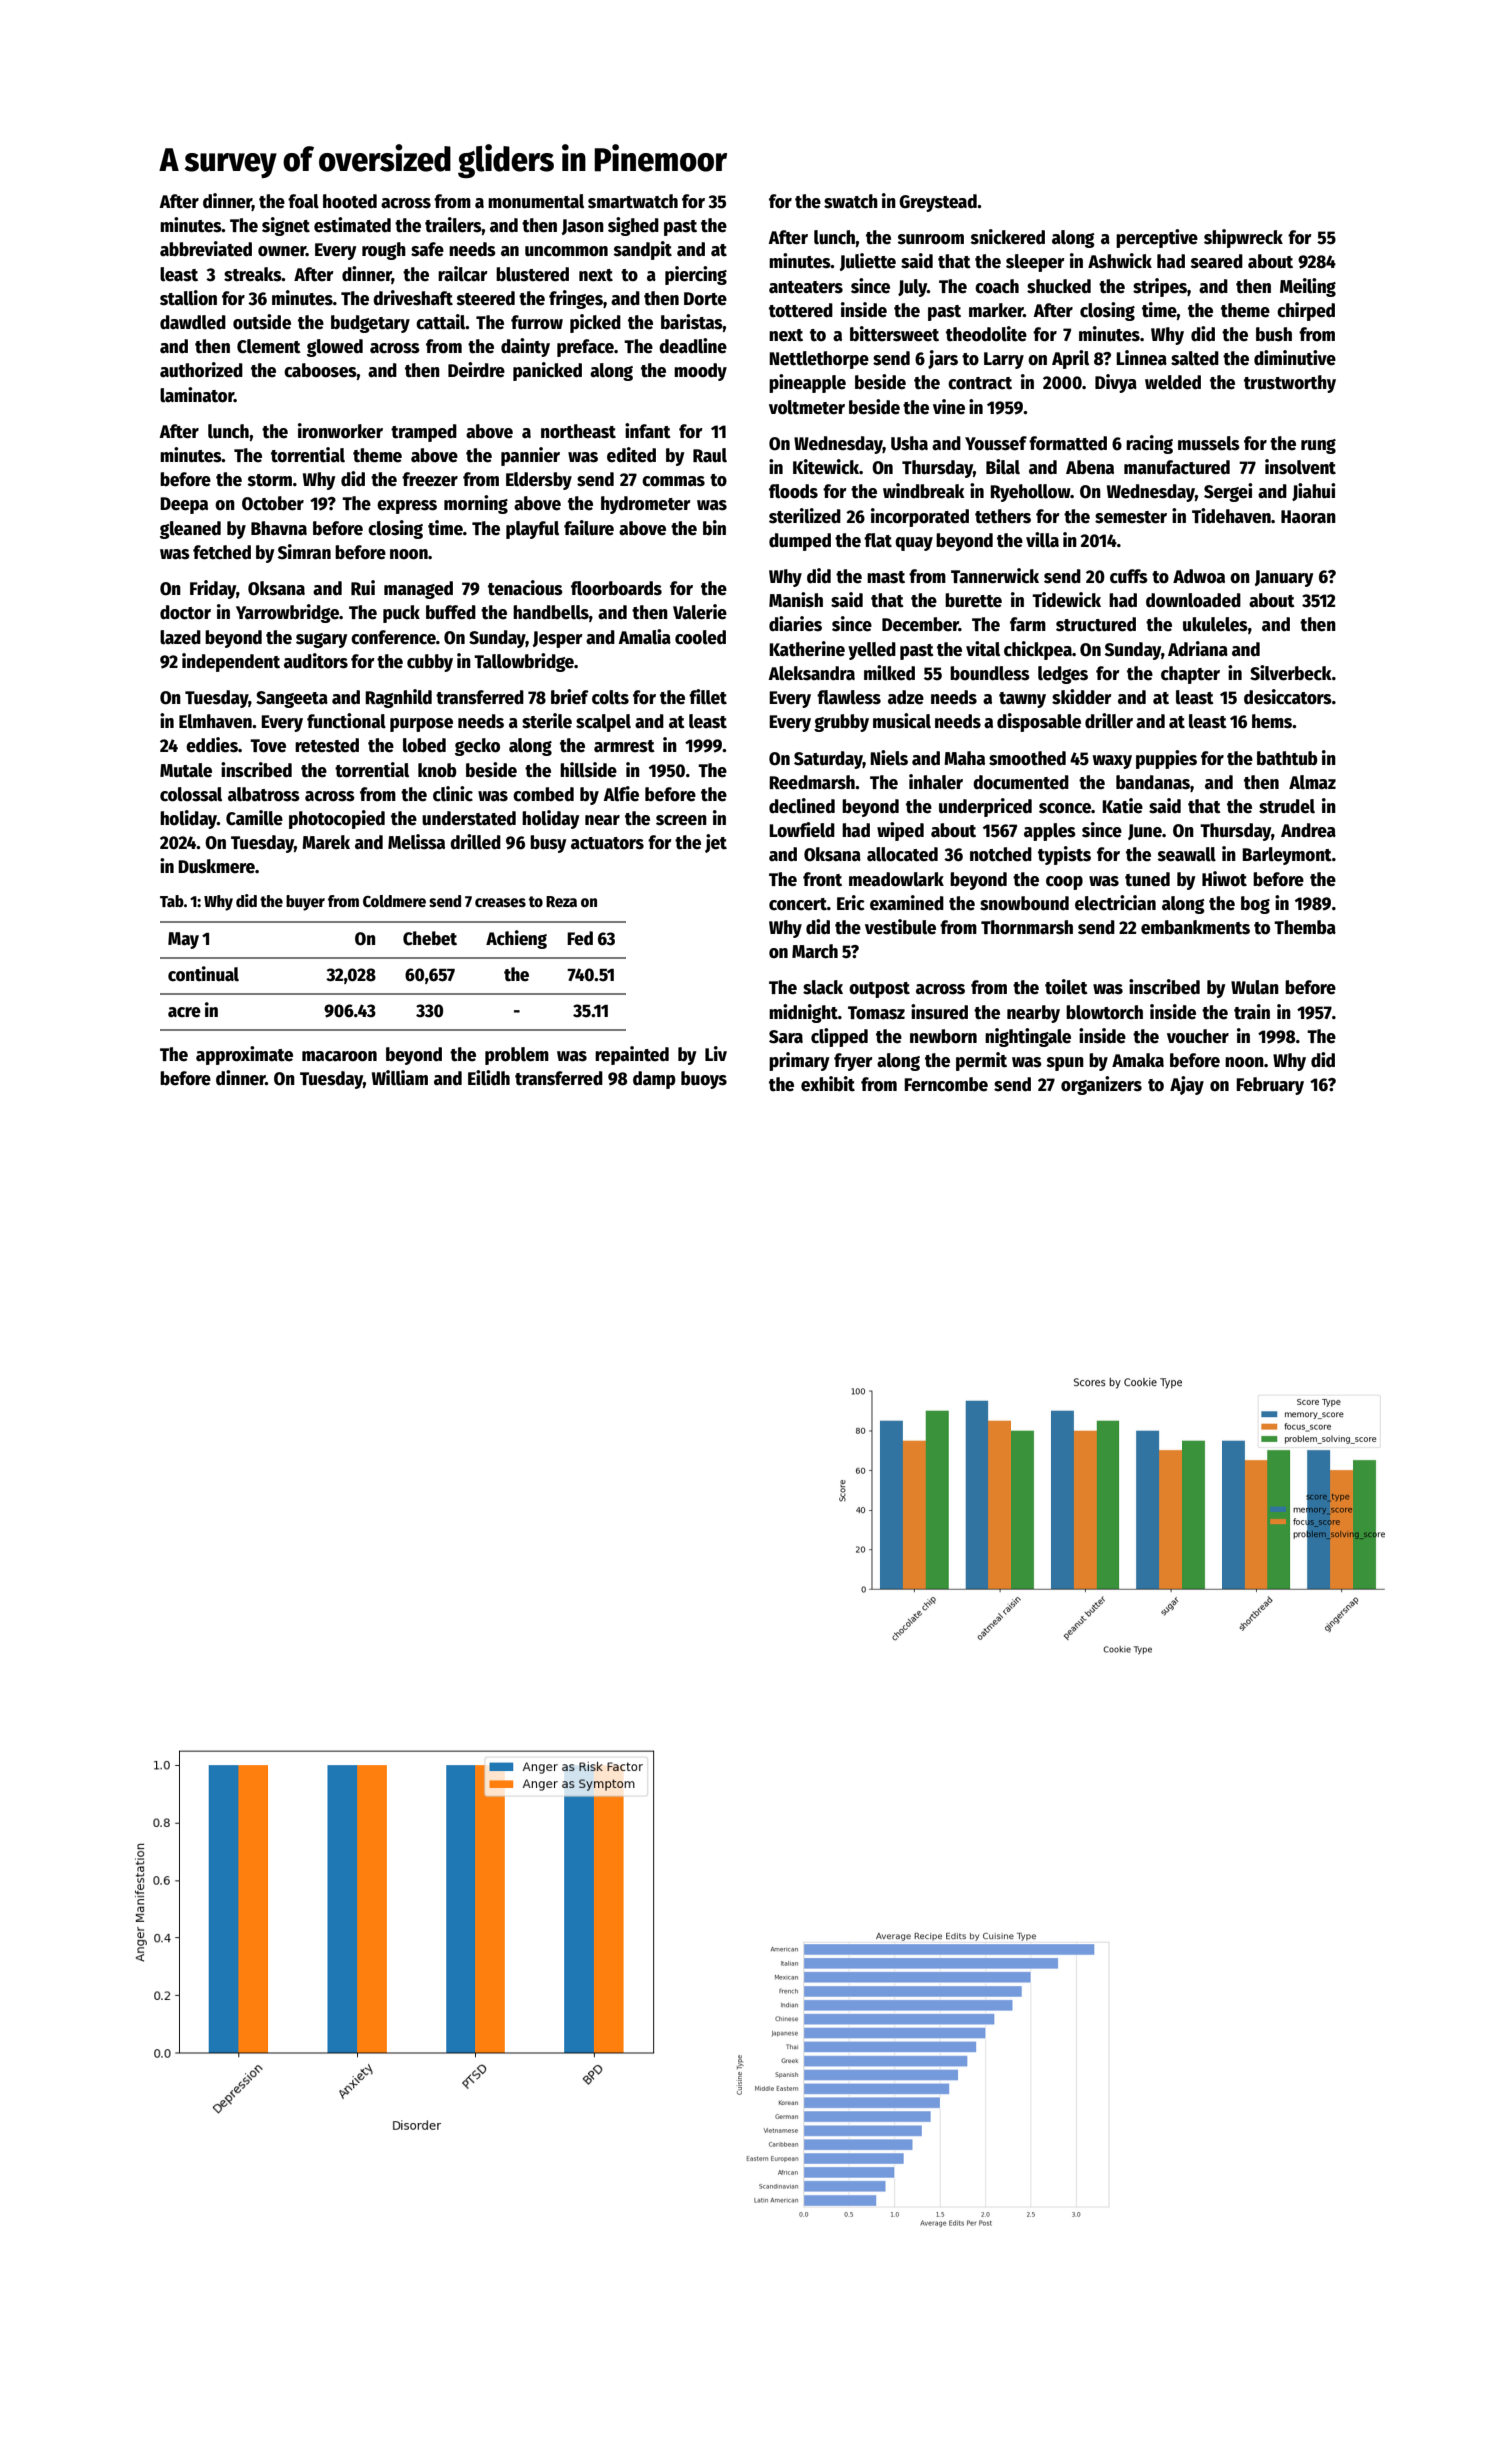 This screenshot has height=2464, width=1496. What do you see at coordinates (463, 274) in the screenshot?
I see `railcar` at bounding box center [463, 274].
